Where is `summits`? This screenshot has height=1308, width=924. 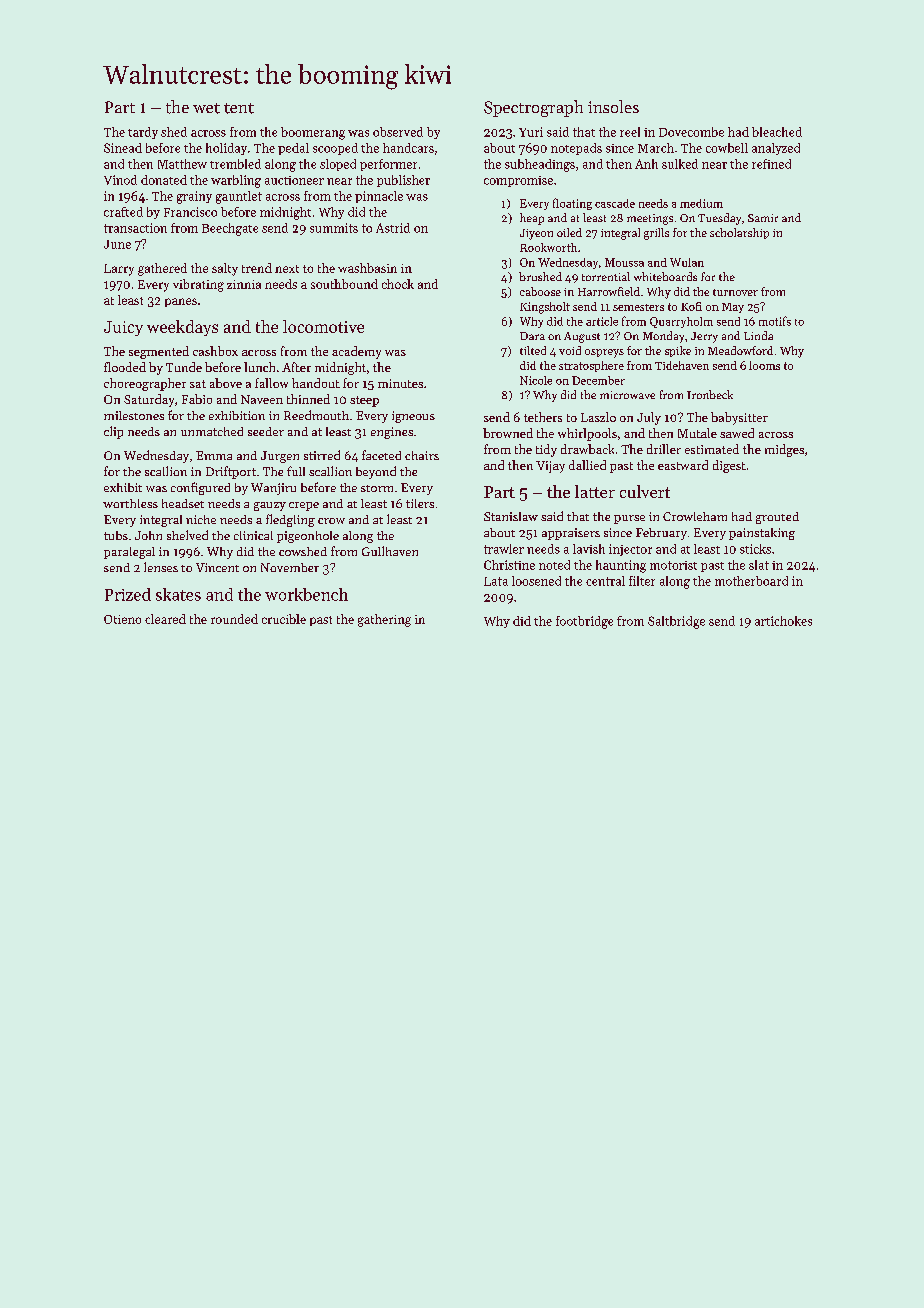 summits is located at coordinates (334, 228).
